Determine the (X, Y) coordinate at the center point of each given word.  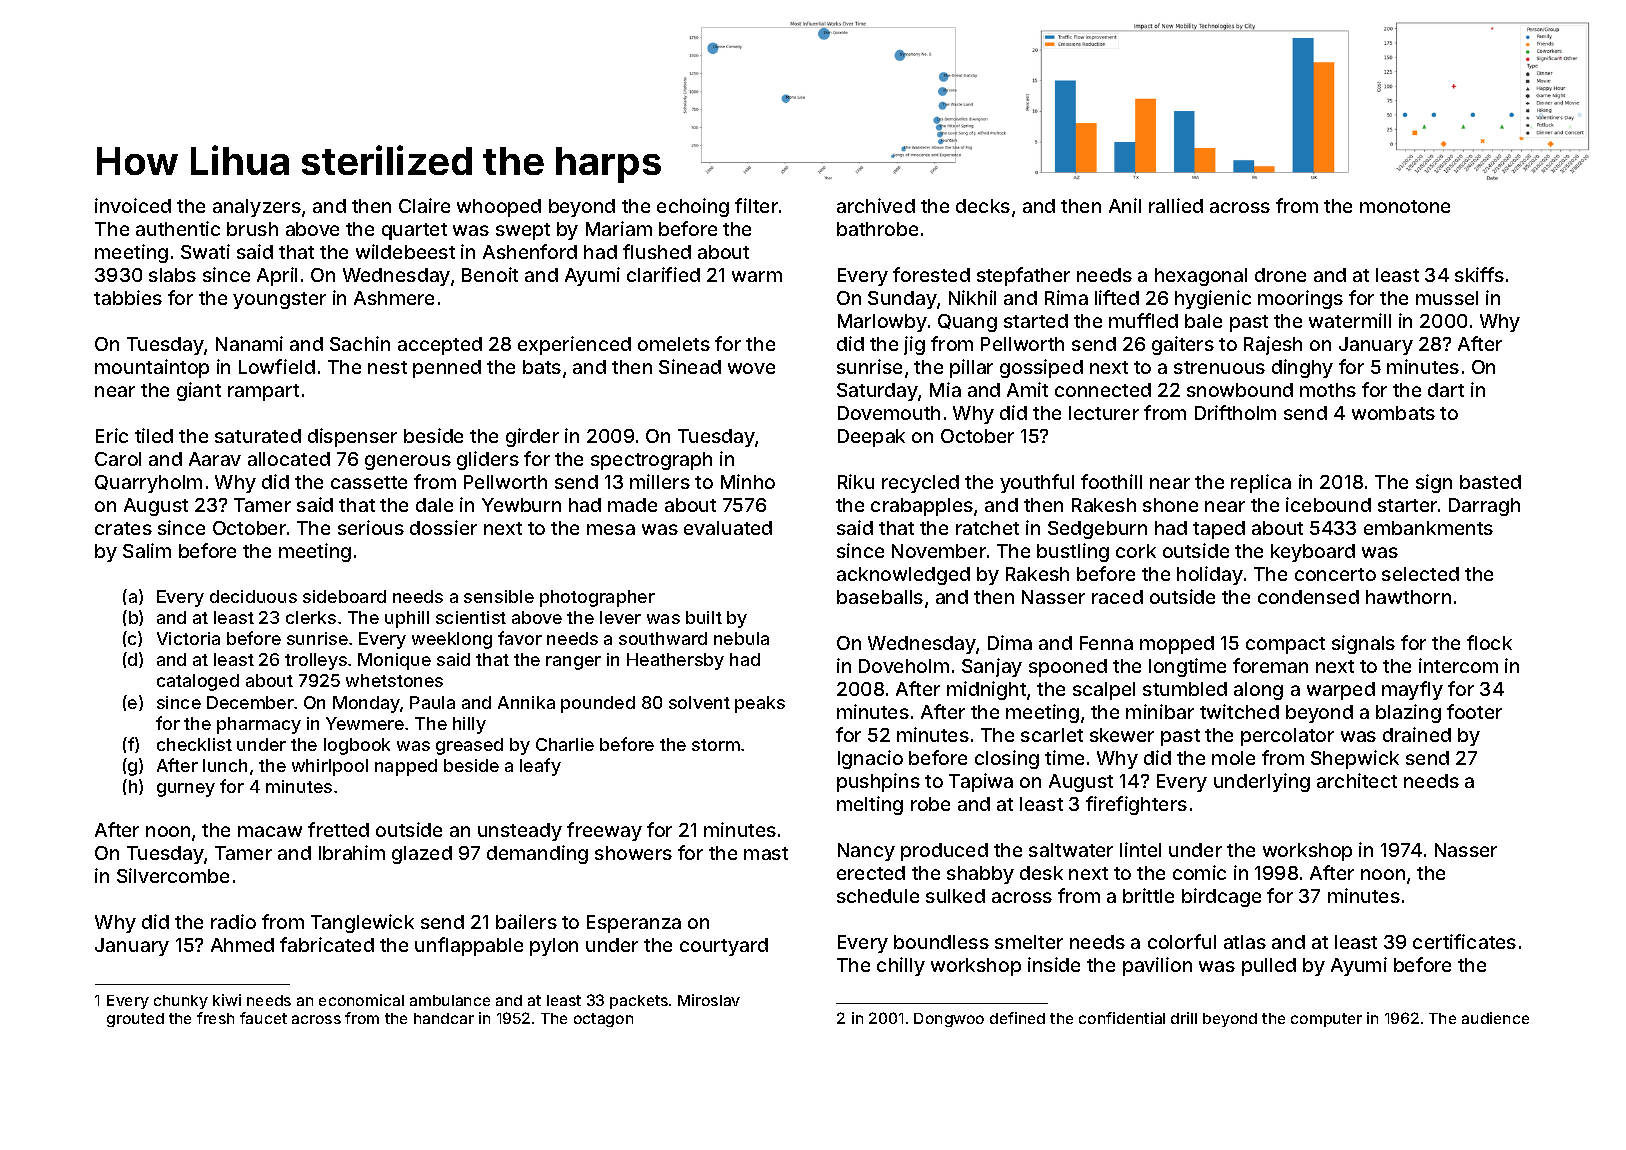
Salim (147, 550)
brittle (1148, 895)
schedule (878, 896)
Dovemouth (889, 413)
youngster (279, 300)
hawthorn (1408, 597)
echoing (693, 207)
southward (663, 638)
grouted (135, 1020)
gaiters (1183, 345)
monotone (1405, 206)
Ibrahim (352, 852)
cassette (369, 482)
